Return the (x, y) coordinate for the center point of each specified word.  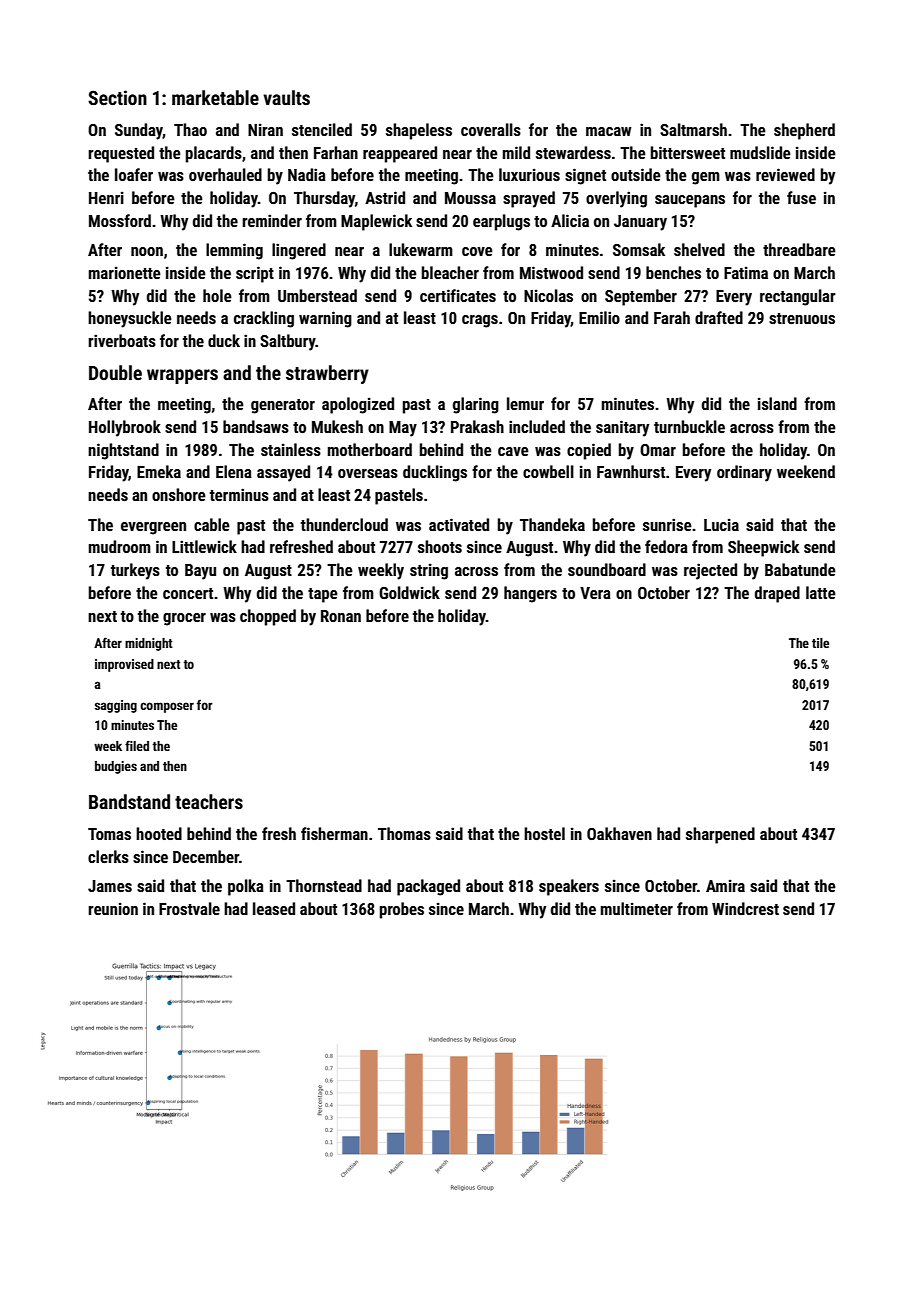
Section (117, 97)
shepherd (804, 131)
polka (246, 887)
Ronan (341, 616)
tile (820, 643)
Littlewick (204, 546)
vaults (286, 97)
